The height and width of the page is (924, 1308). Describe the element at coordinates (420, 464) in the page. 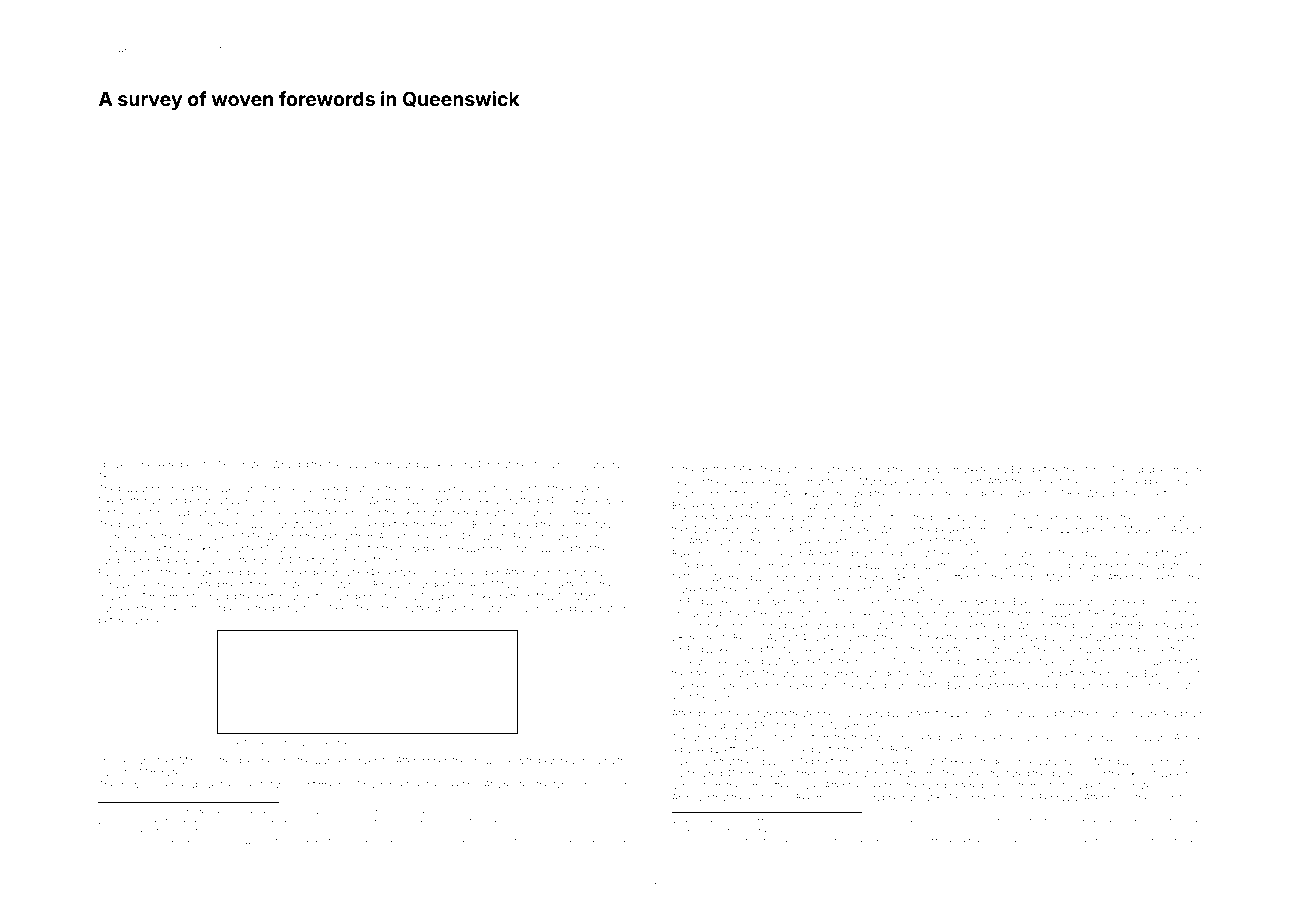

I see `Lambwick` at that location.
